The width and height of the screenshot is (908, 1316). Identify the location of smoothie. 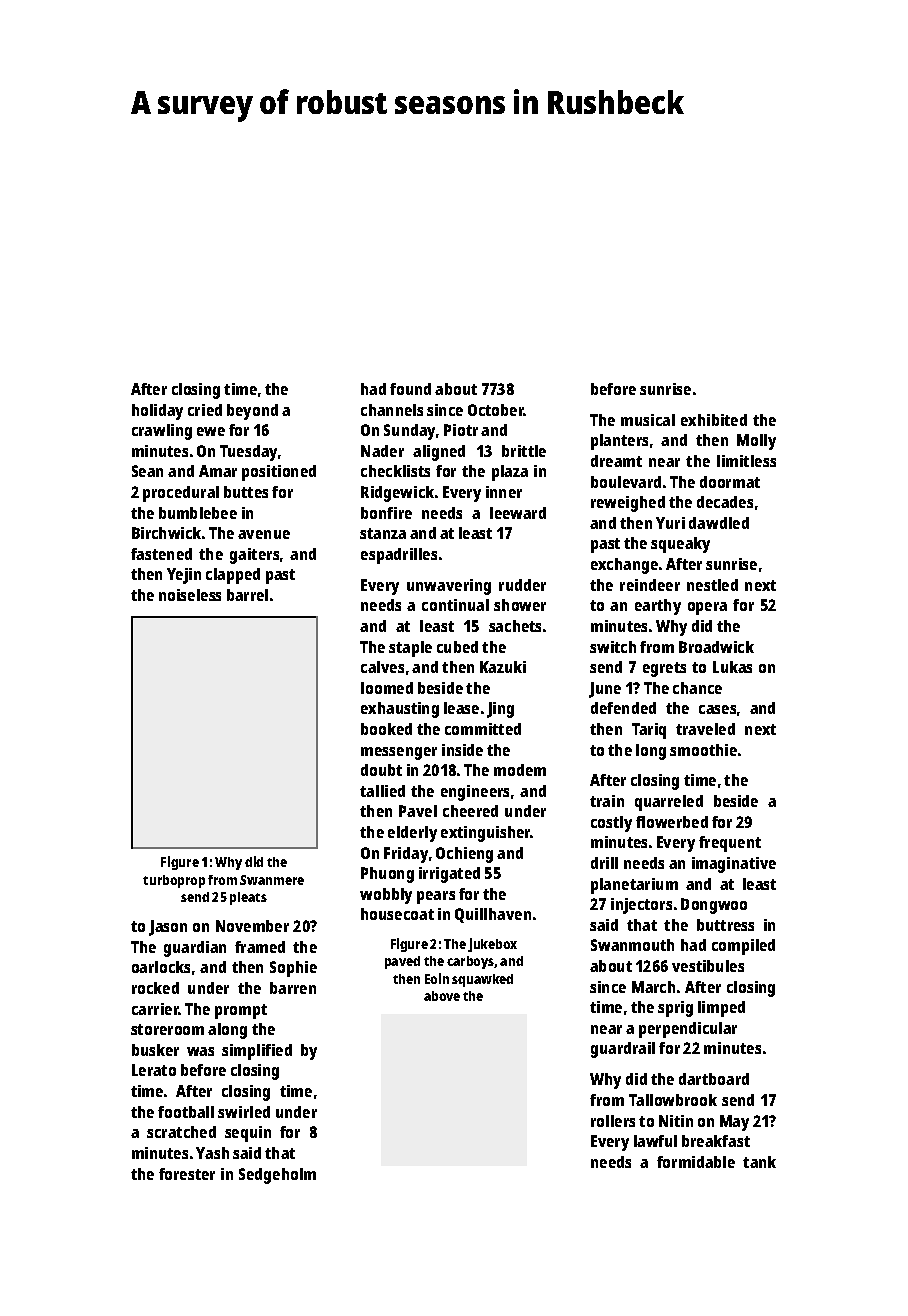
(703, 750).
